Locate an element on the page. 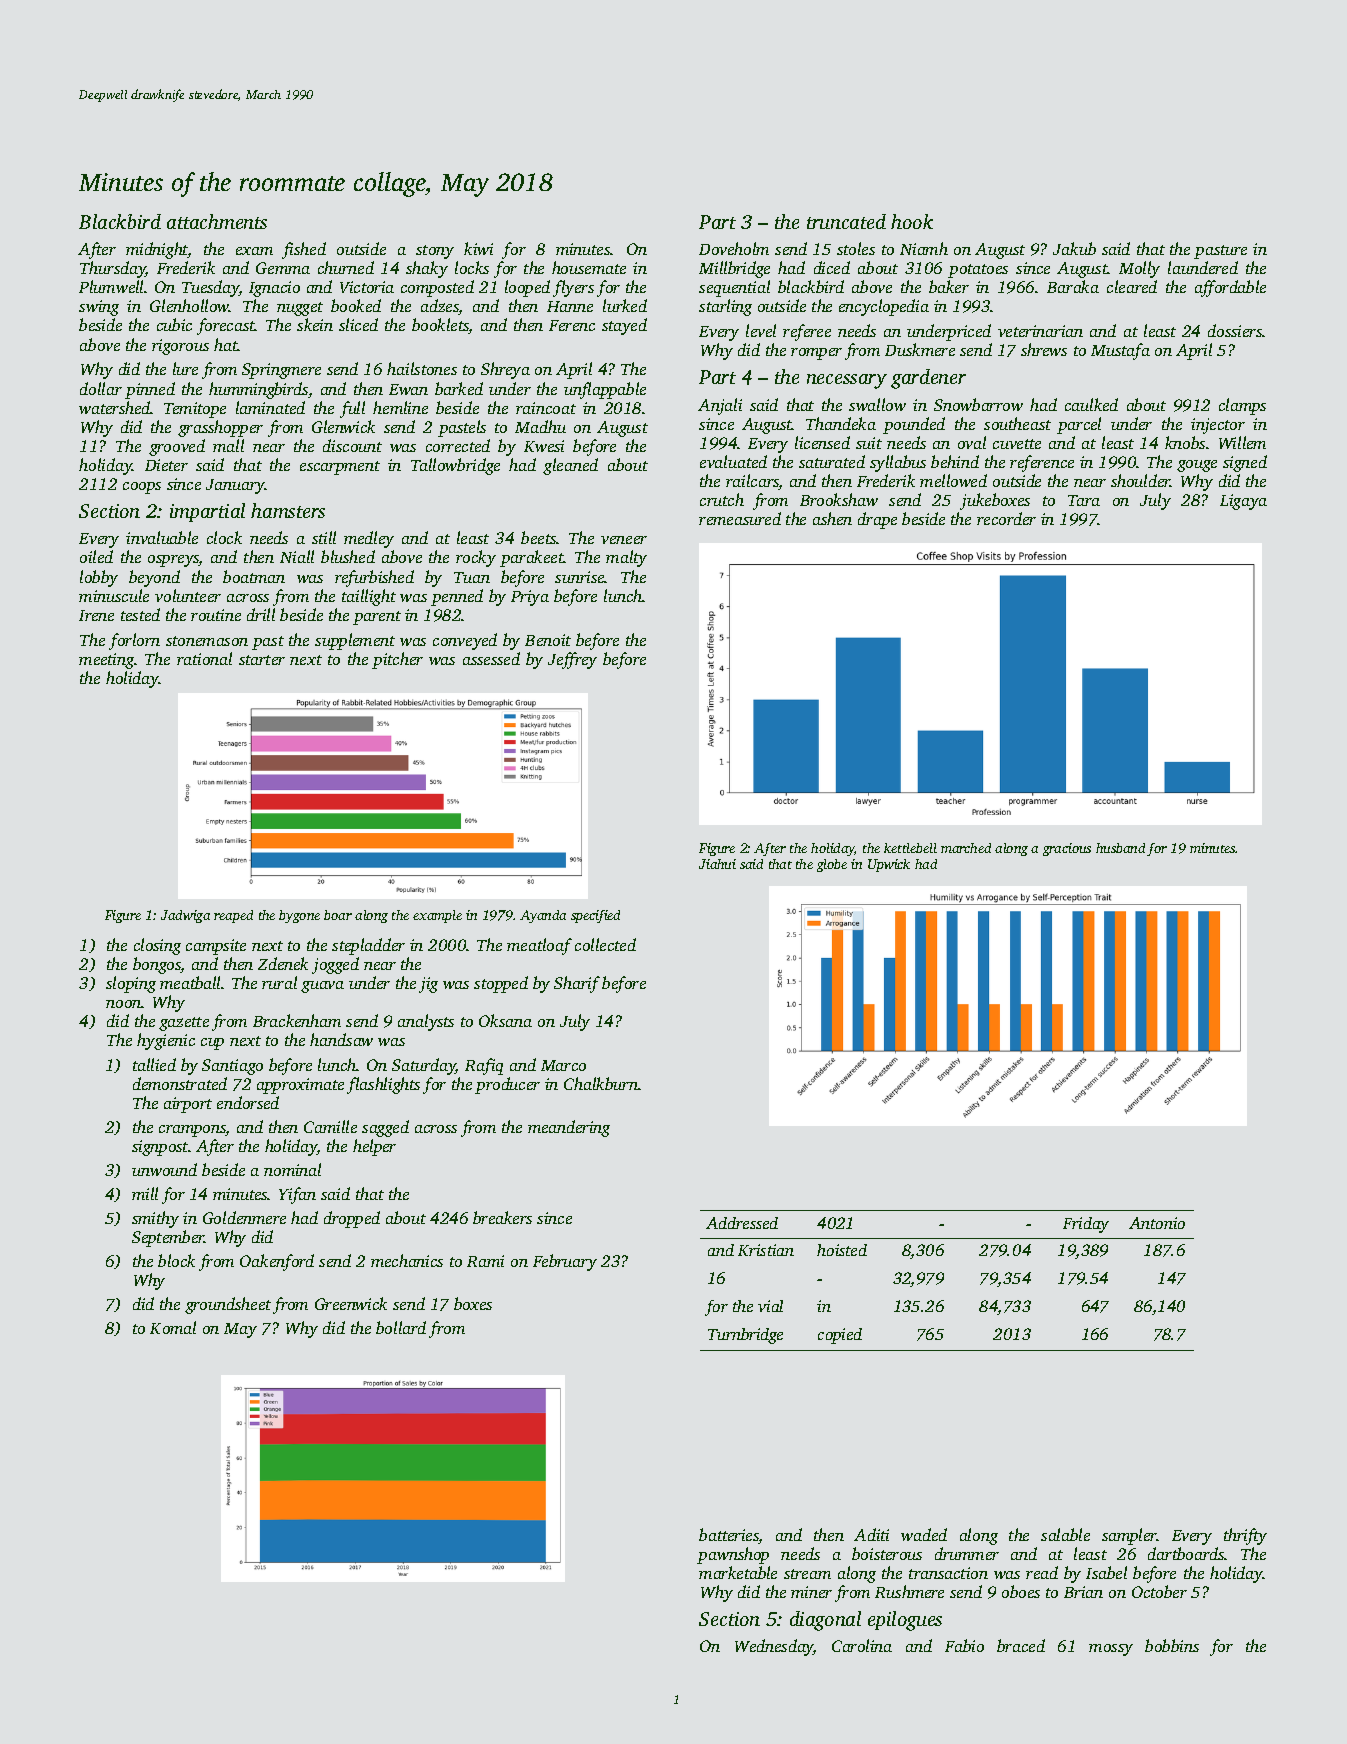  diagonal is located at coordinates (825, 1621).
